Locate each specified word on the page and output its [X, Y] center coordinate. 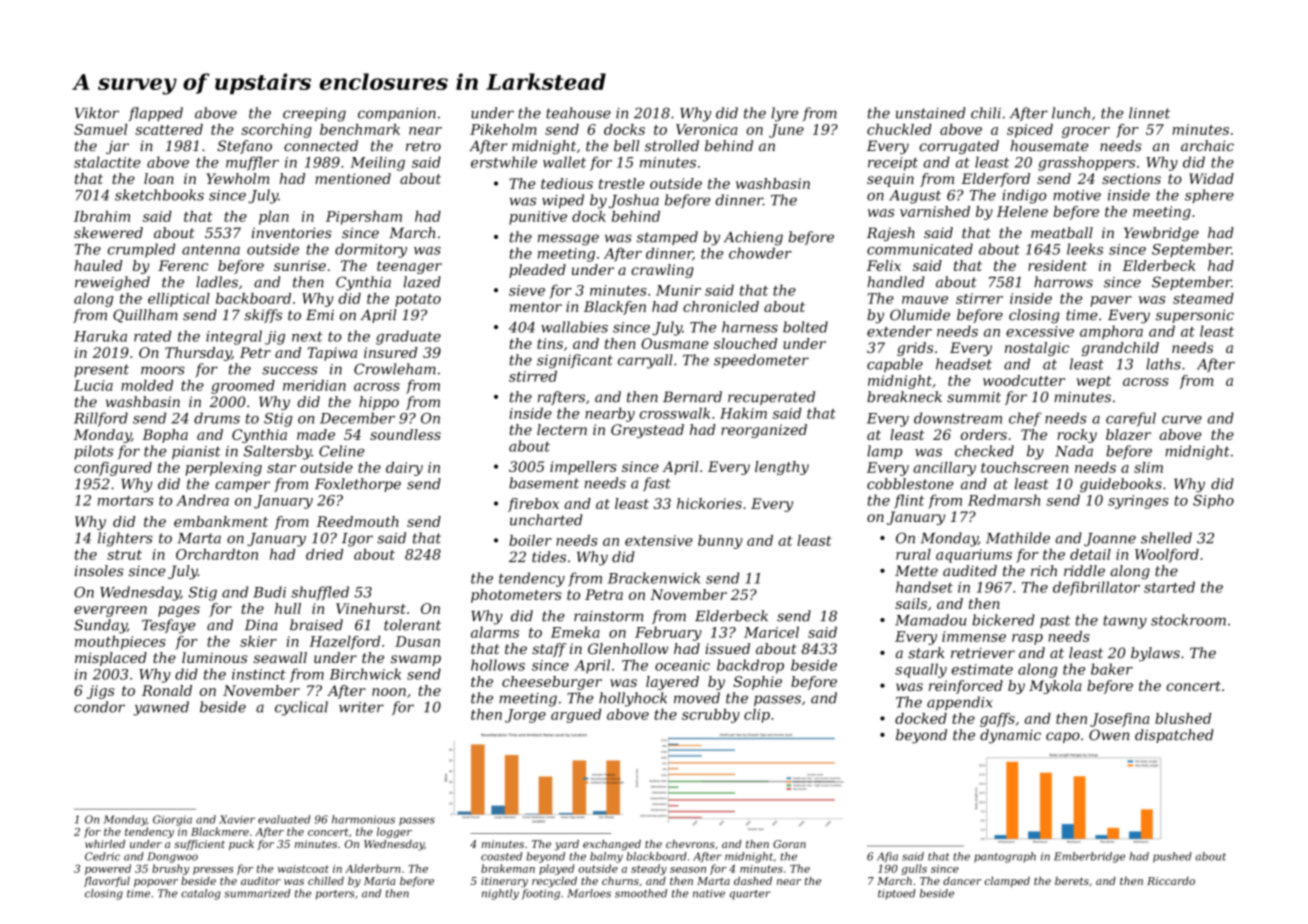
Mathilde [1018, 538]
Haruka [100, 336]
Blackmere [220, 831]
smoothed [641, 893]
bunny [720, 542]
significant [575, 361]
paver [1111, 301]
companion [397, 114]
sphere [1209, 196]
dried [324, 554]
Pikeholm [503, 129]
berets [1072, 881]
